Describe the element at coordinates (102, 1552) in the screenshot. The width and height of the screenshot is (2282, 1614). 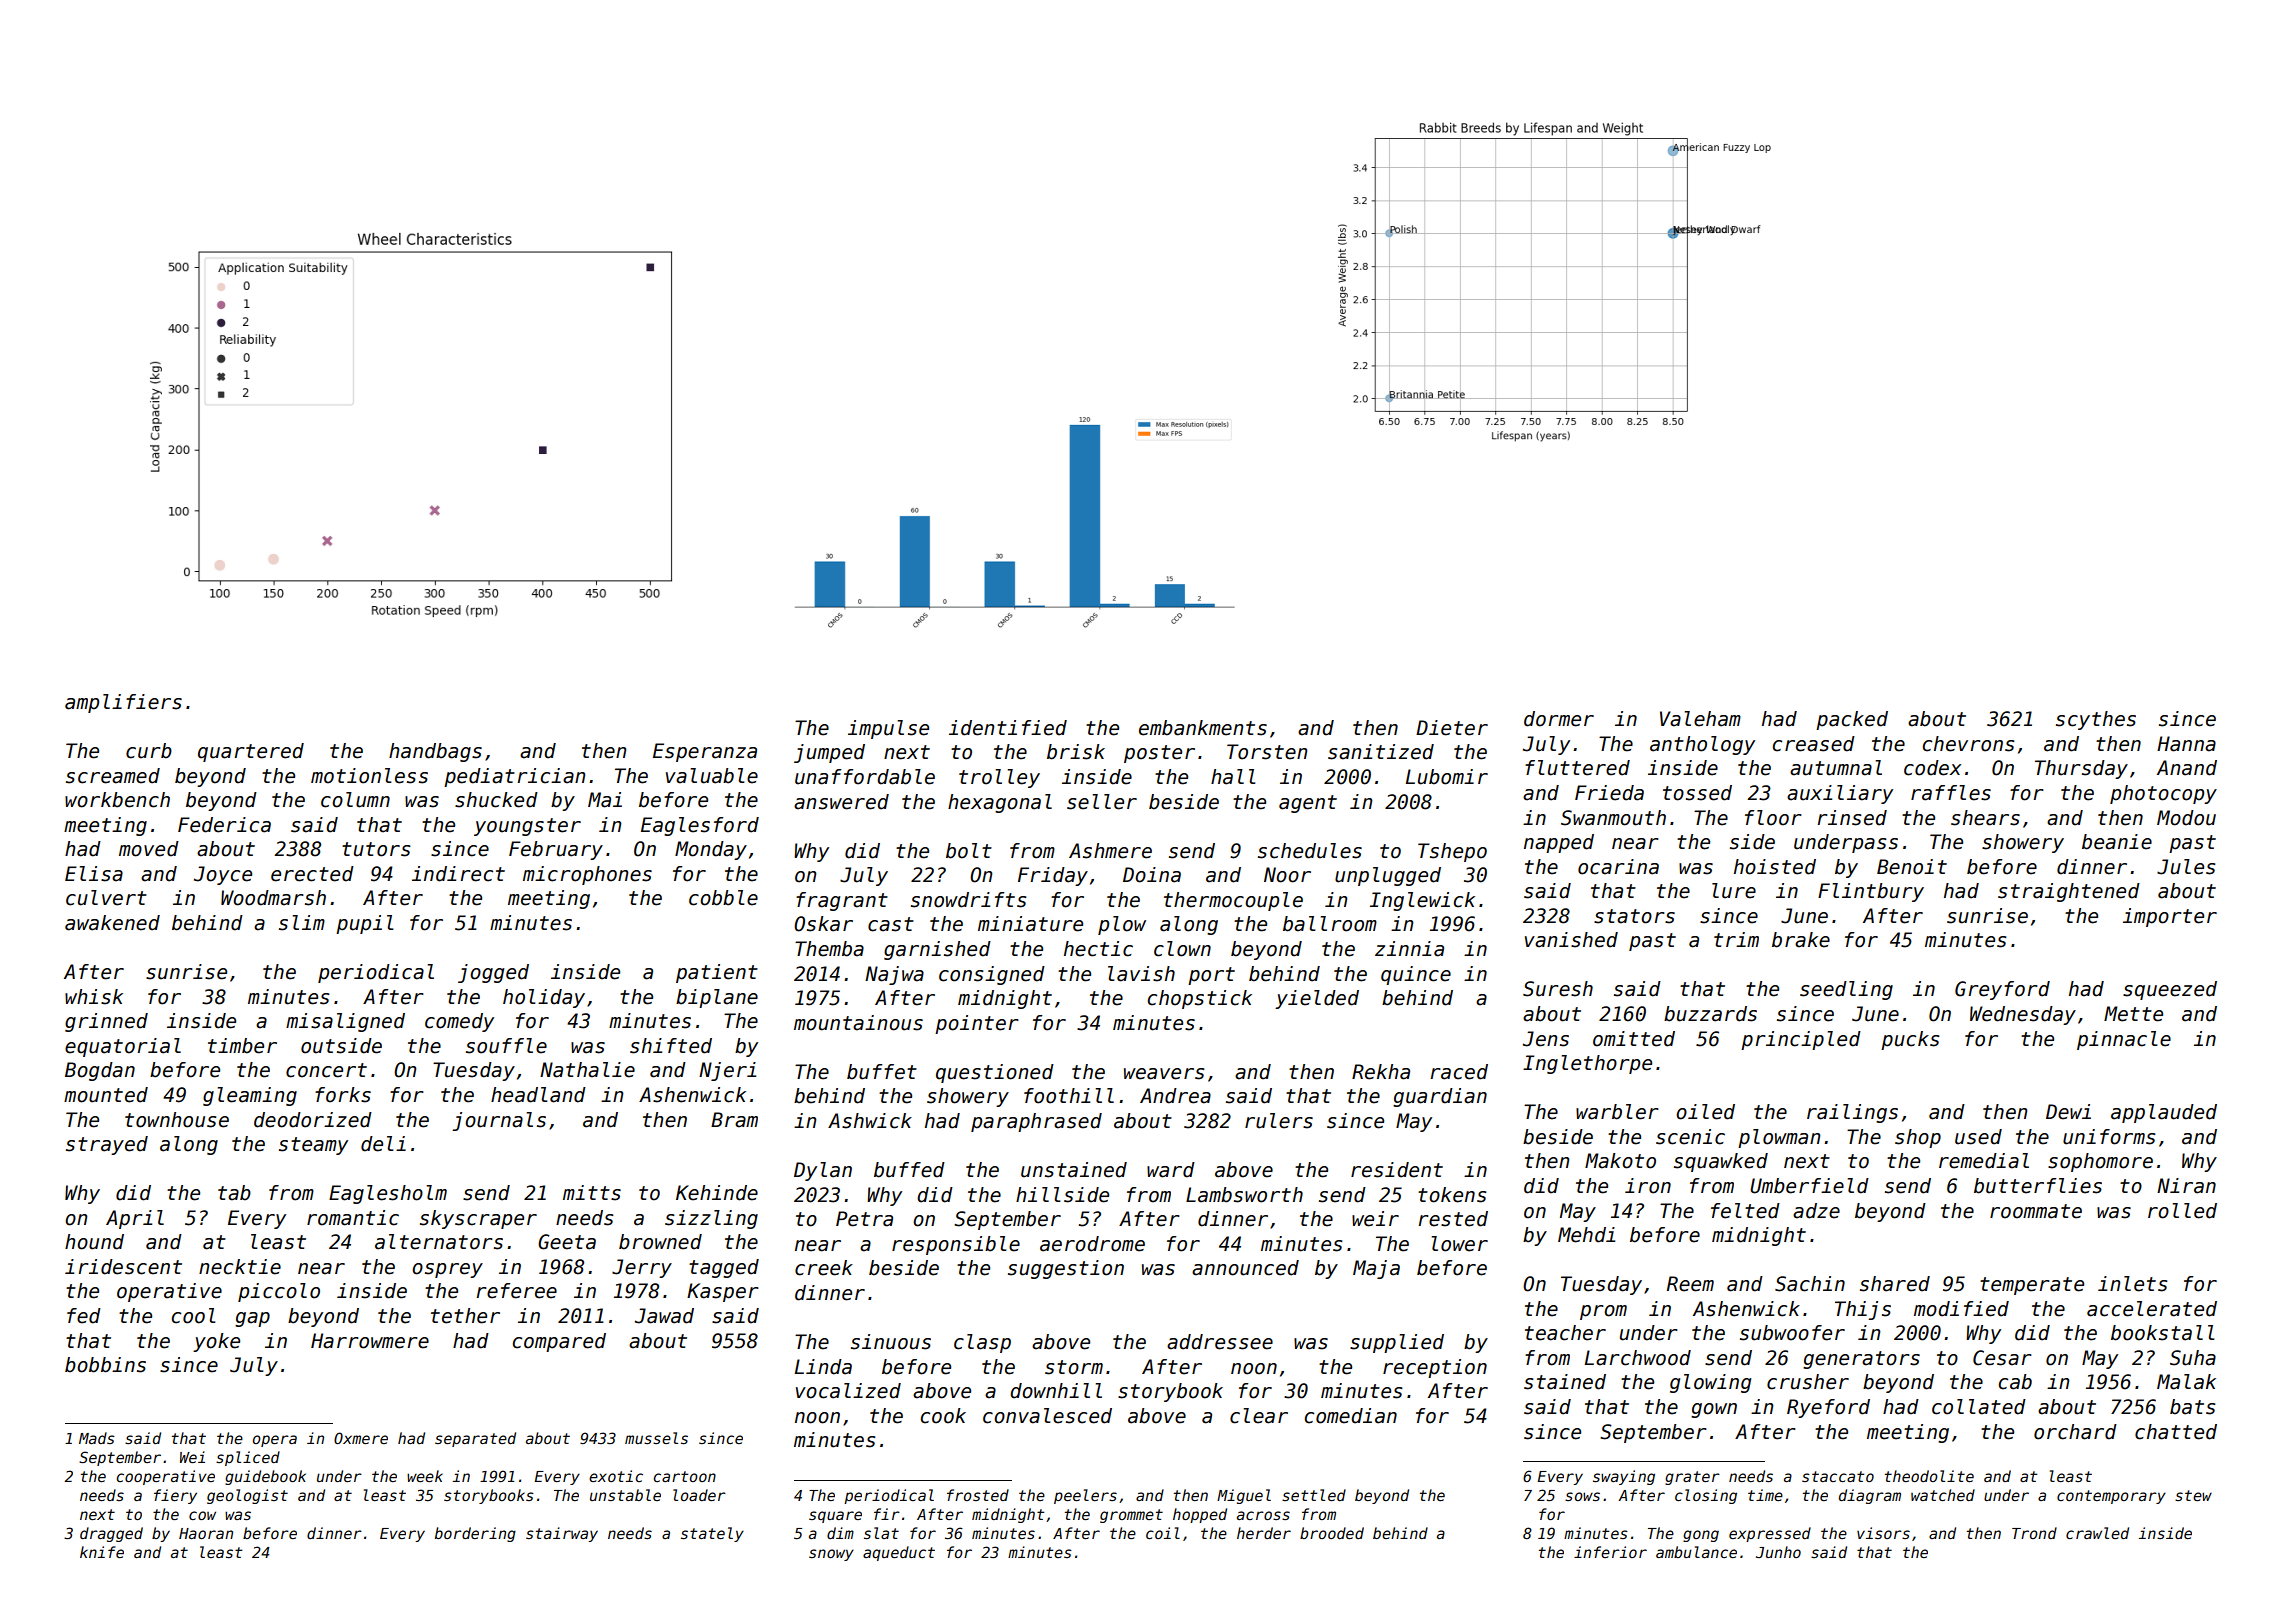
I see `knife` at that location.
